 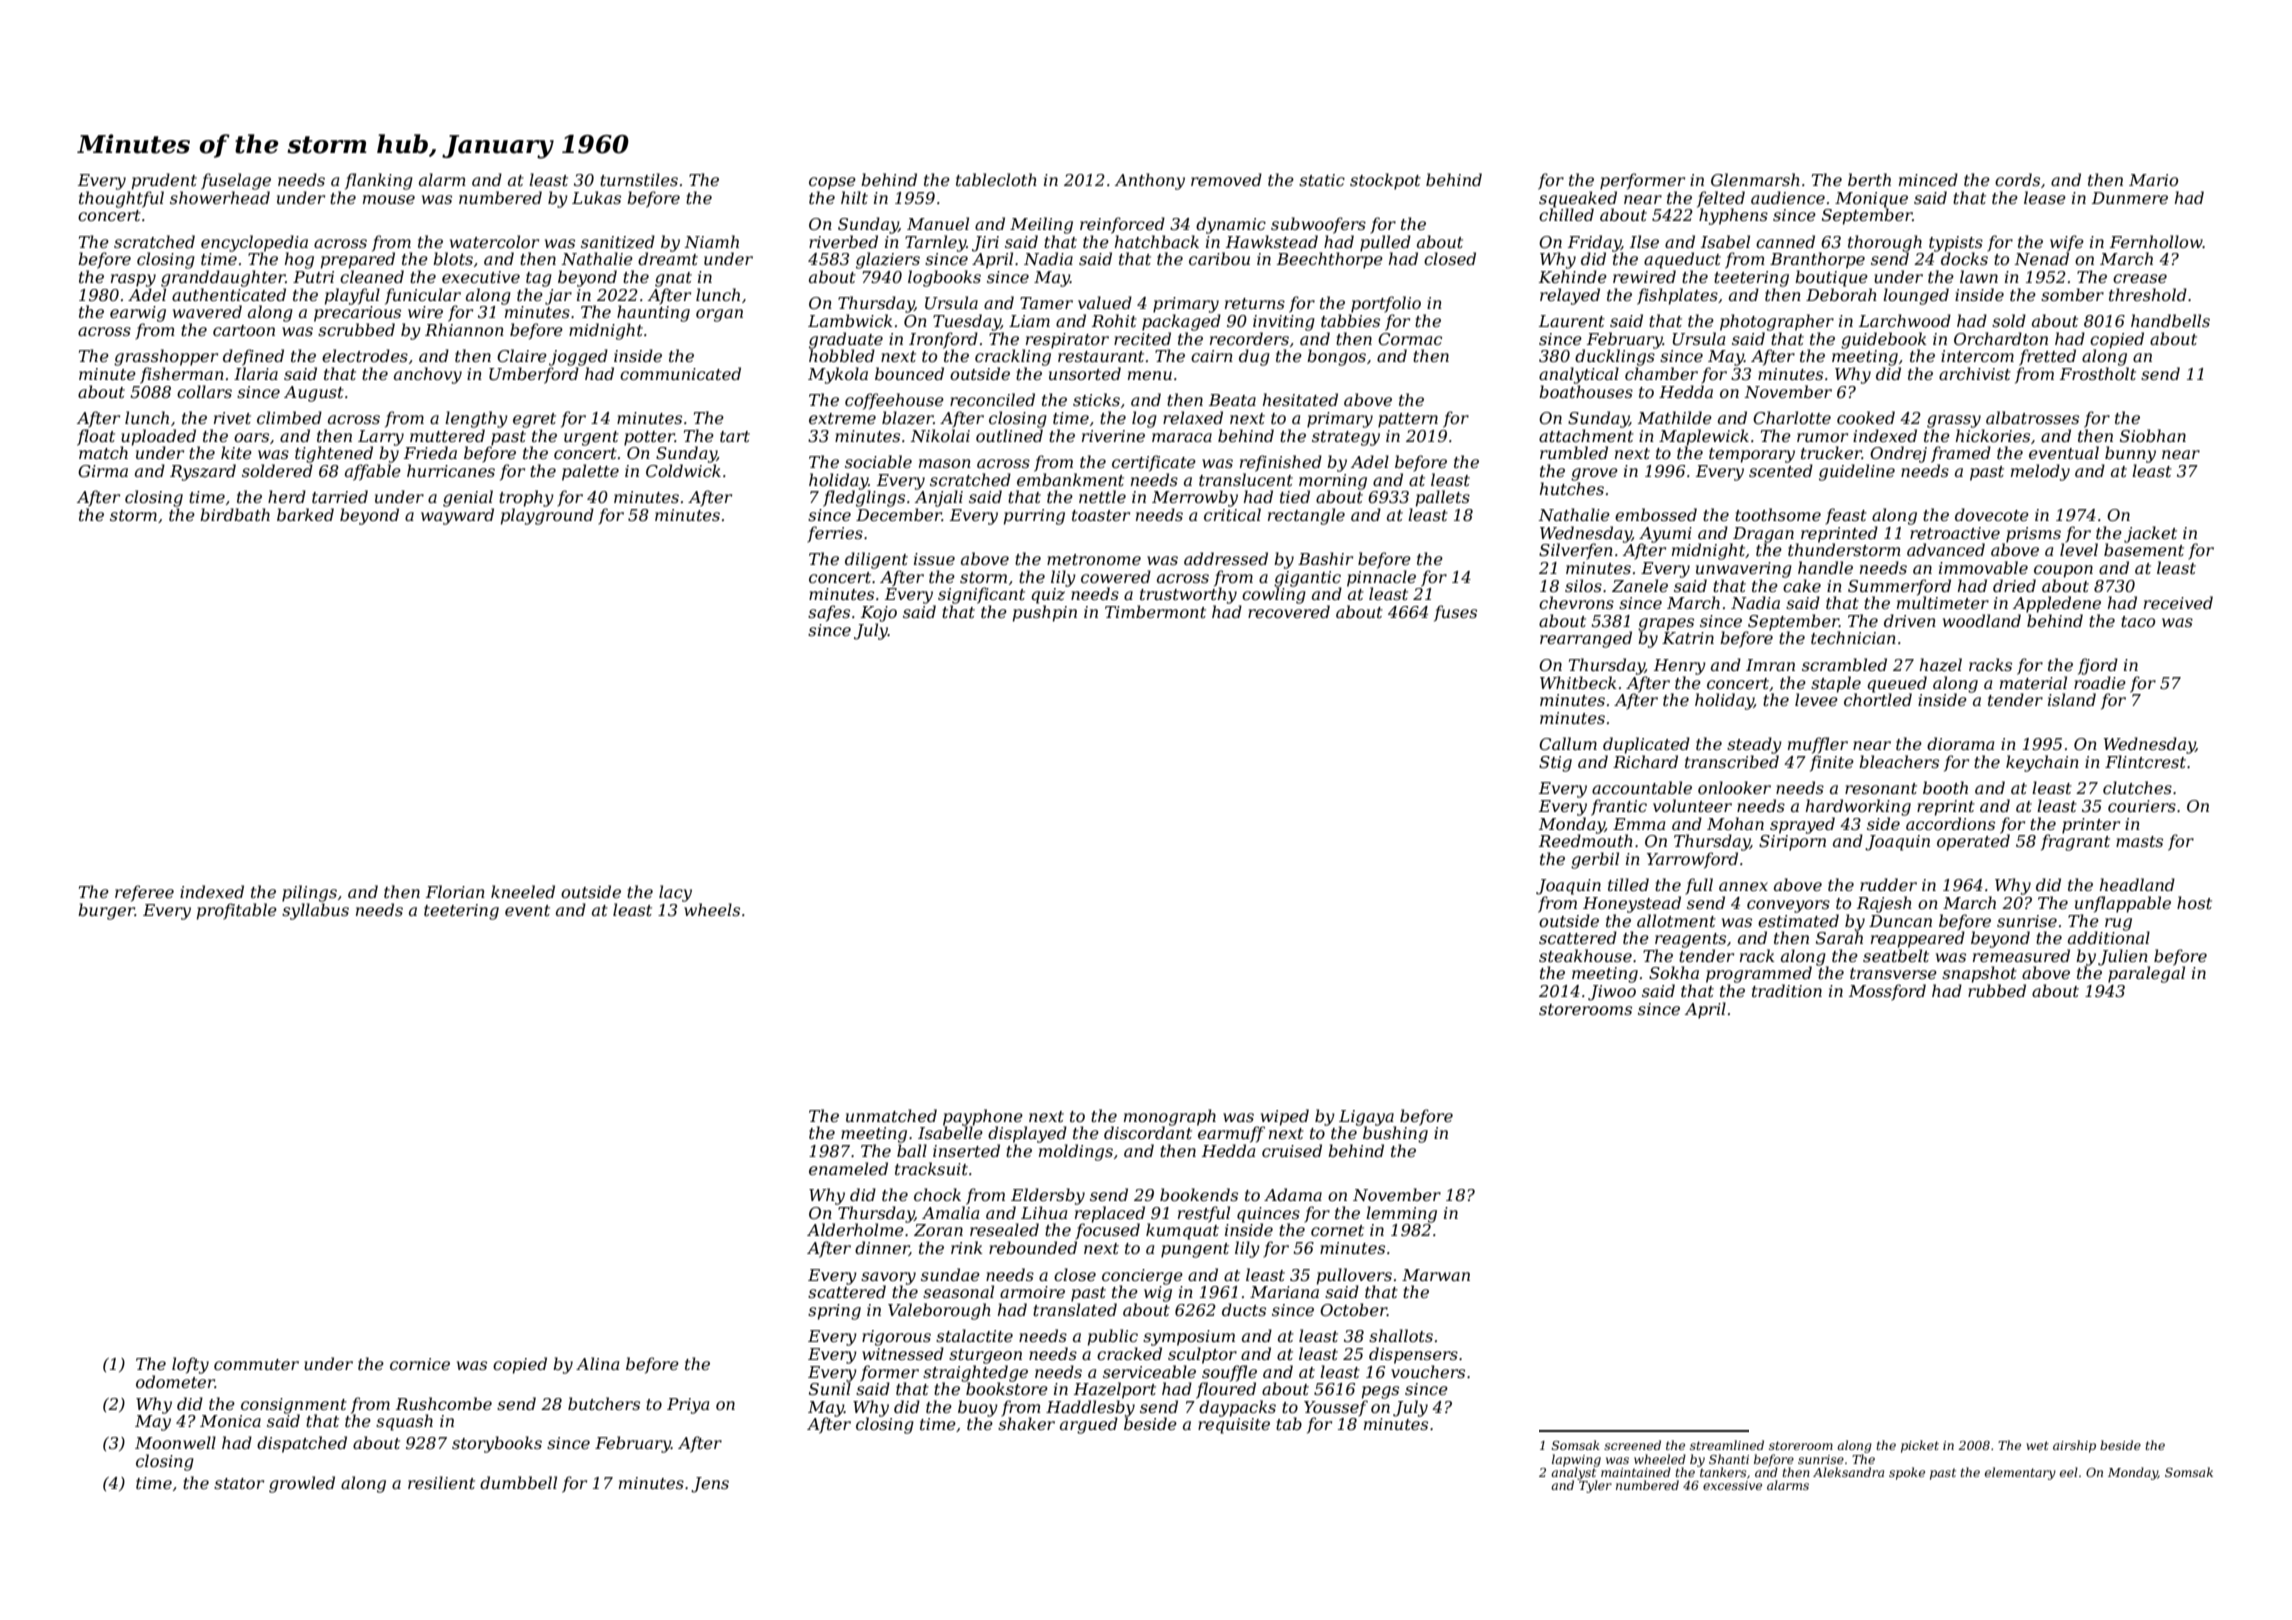 What do you see at coordinates (1755, 179) in the screenshot?
I see `Glenmarsh` at bounding box center [1755, 179].
